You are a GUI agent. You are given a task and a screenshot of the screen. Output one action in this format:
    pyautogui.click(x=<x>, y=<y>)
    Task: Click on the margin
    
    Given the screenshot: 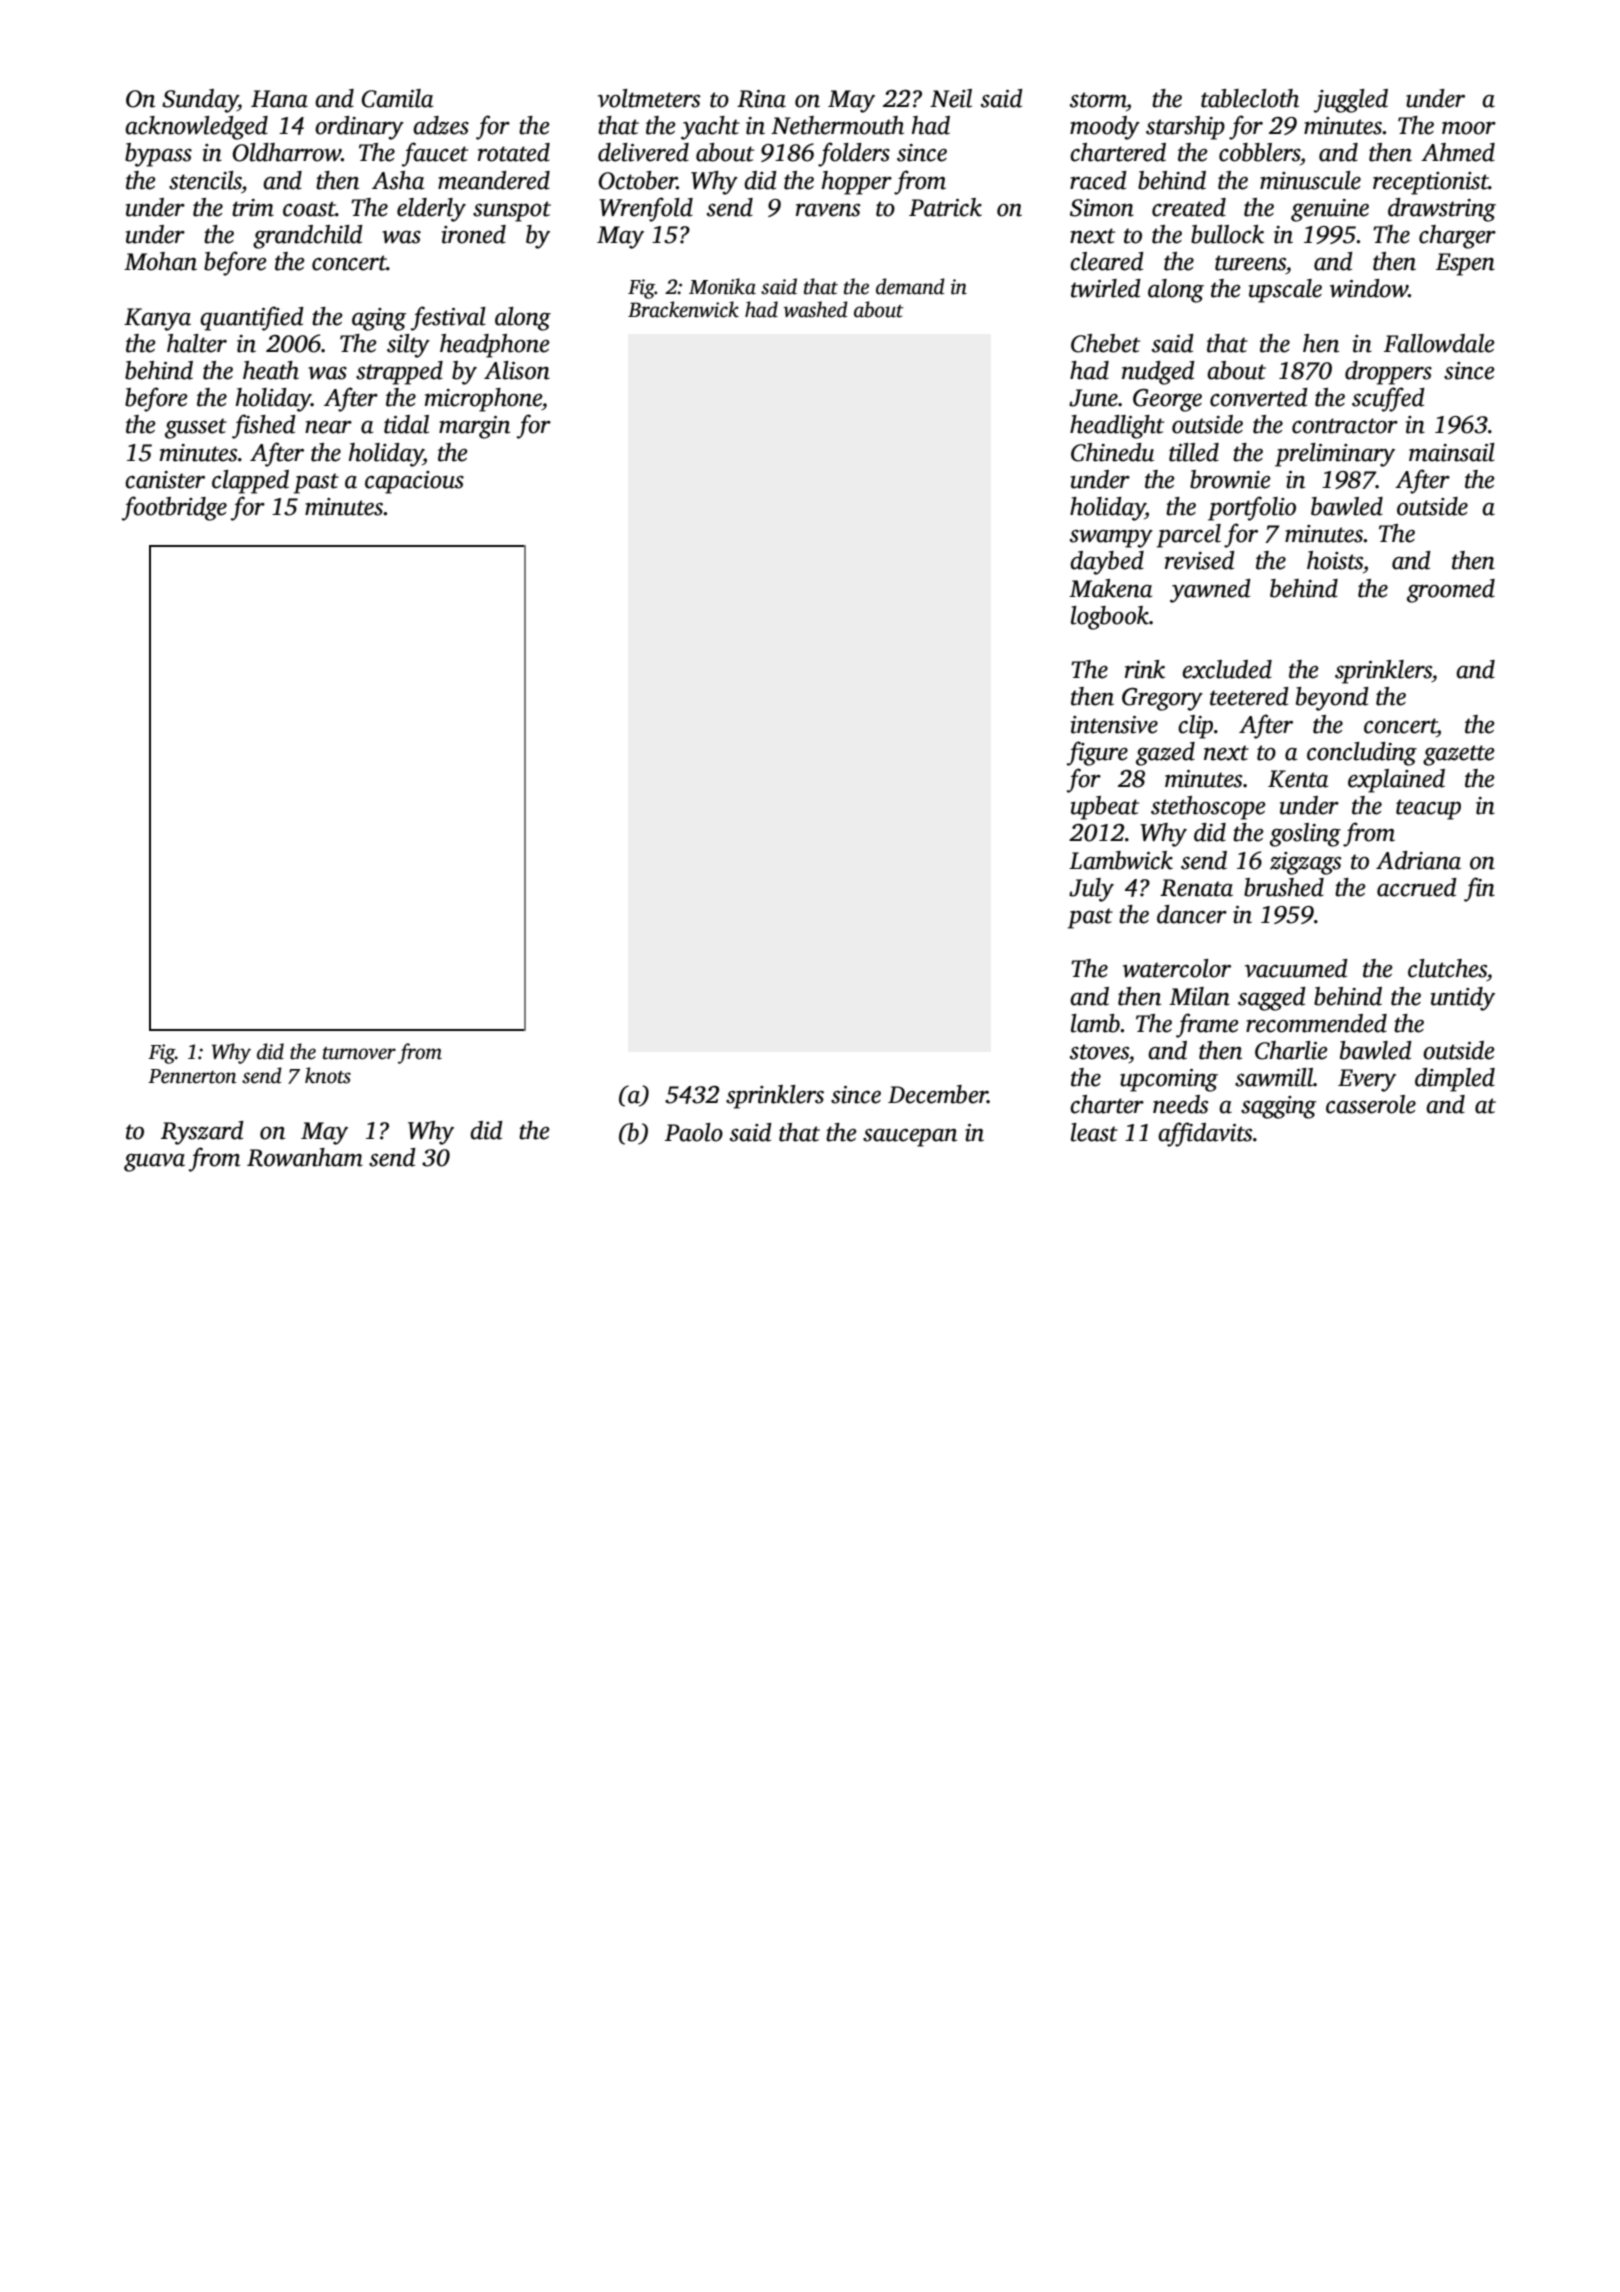 What is the action you would take?
    pyautogui.click(x=474, y=427)
